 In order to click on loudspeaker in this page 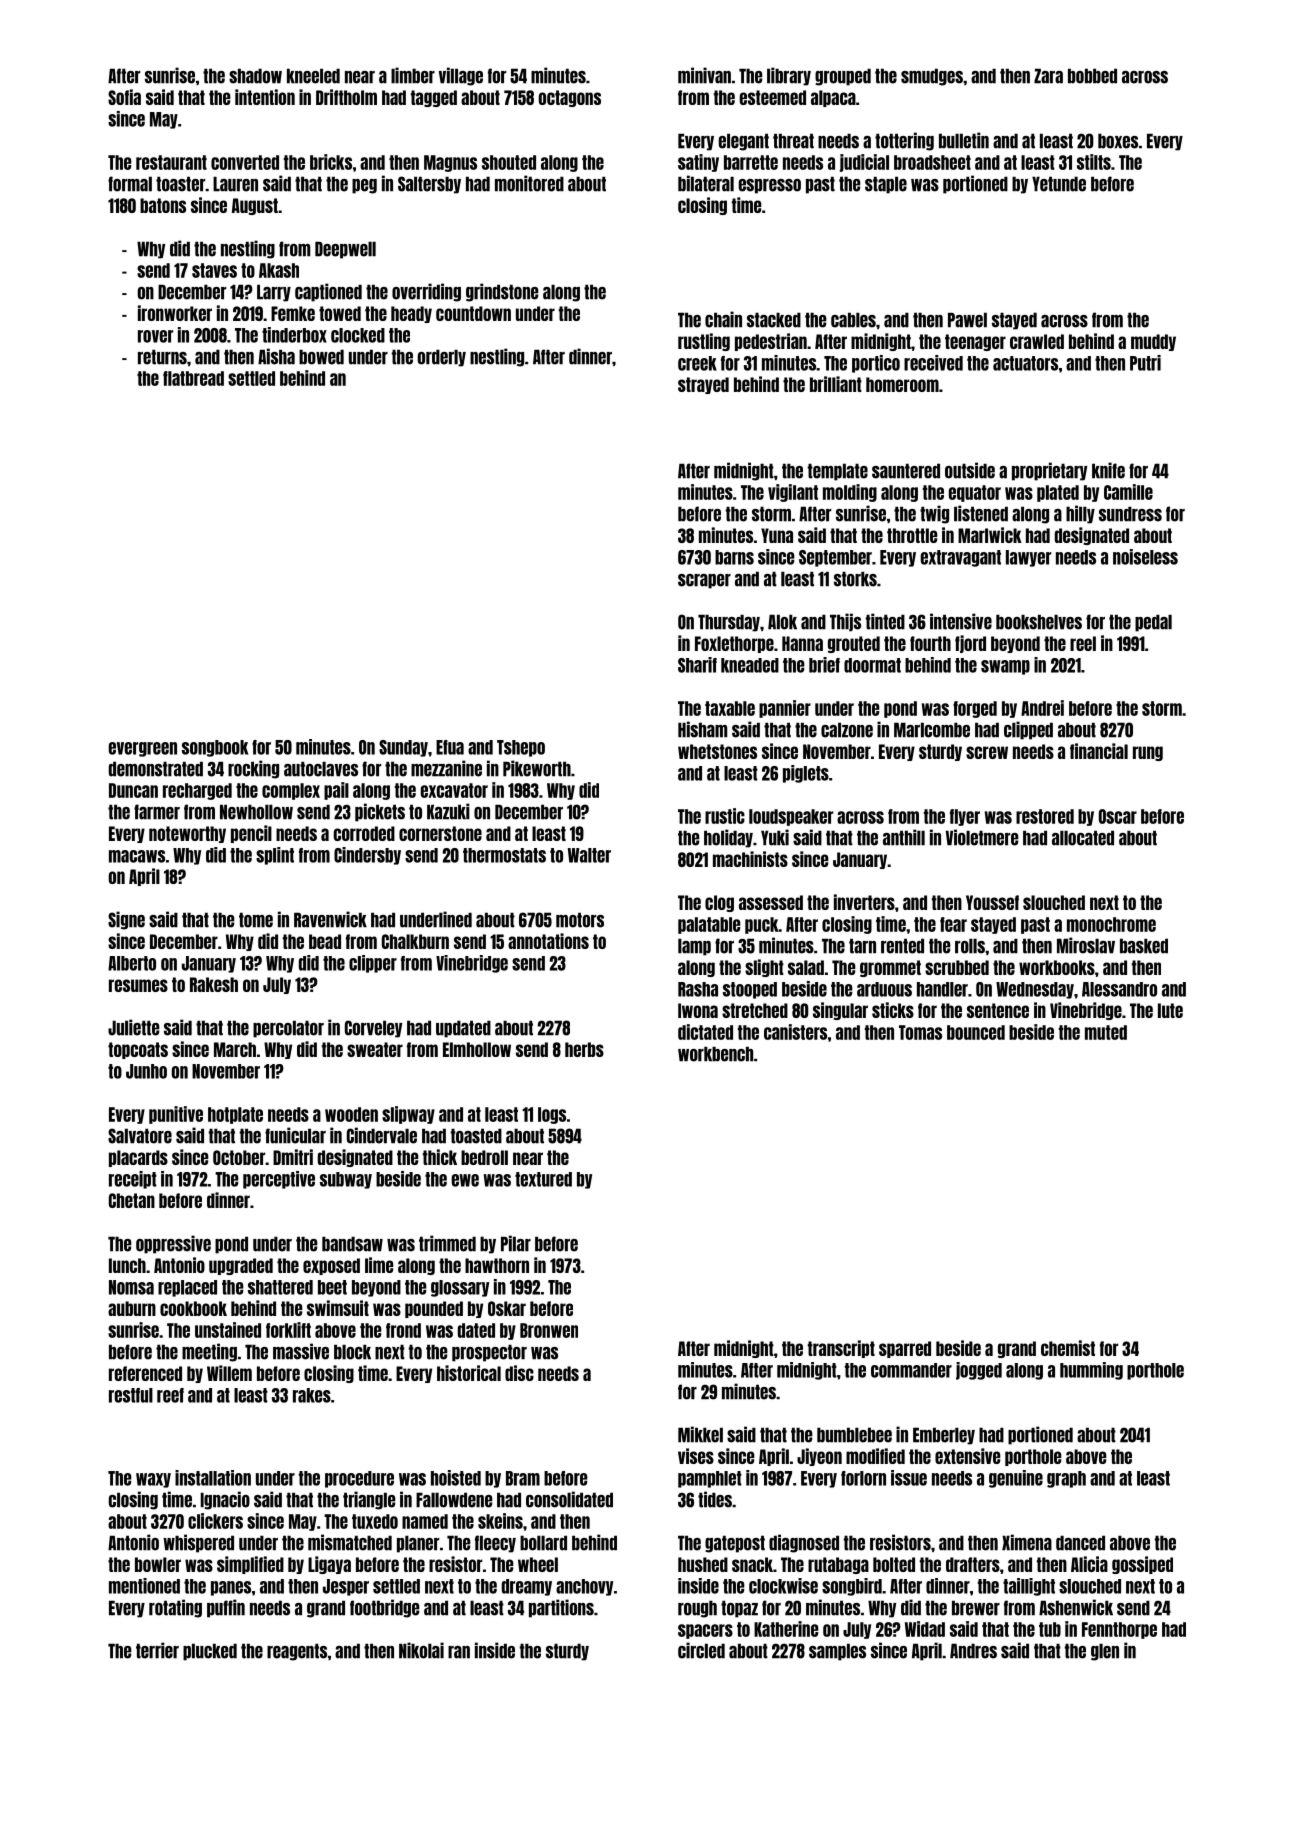, I will do `click(791, 817)`.
